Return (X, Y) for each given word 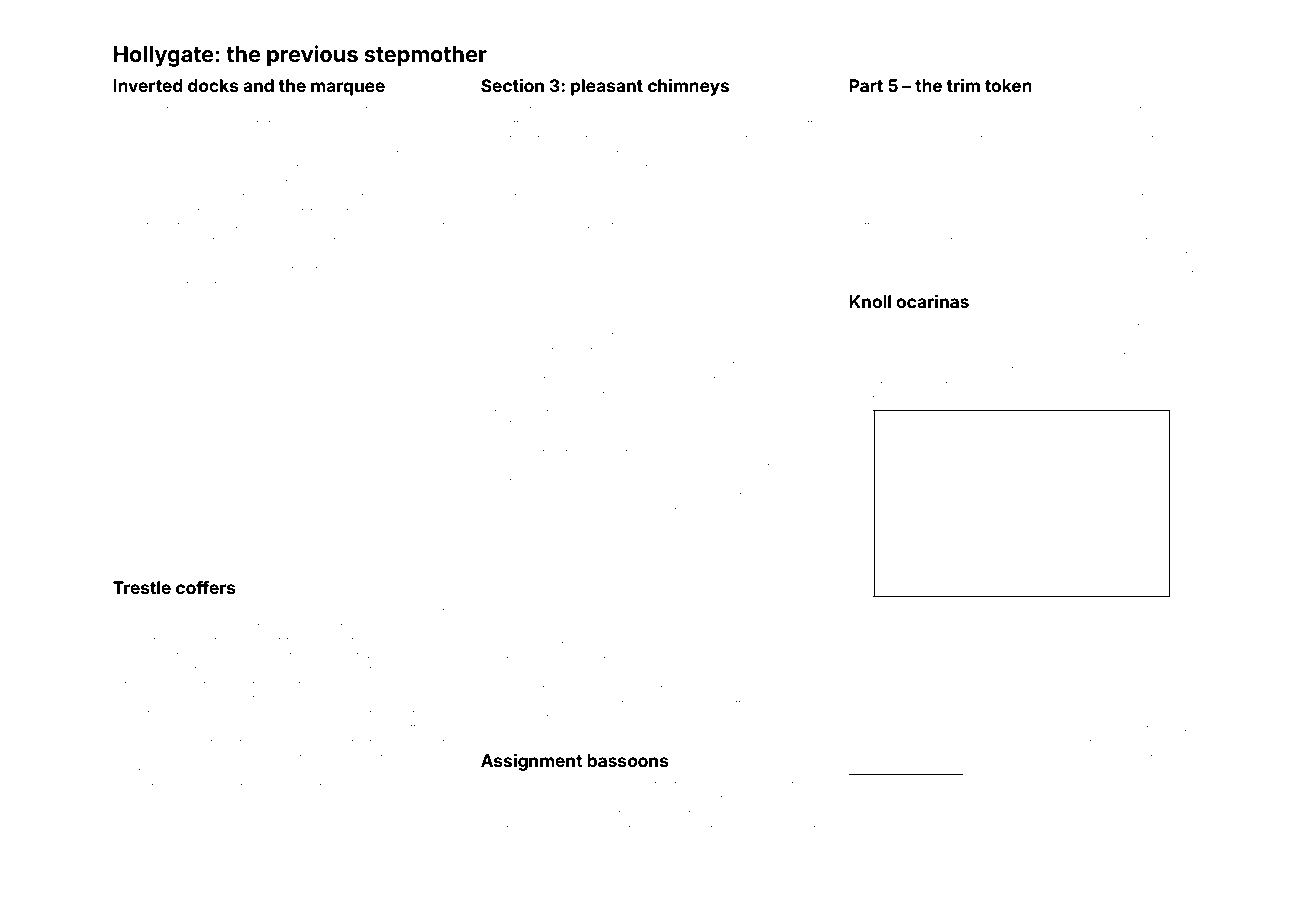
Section (512, 85)
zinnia (366, 612)
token (1008, 85)
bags (773, 787)
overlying (244, 803)
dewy (1057, 401)
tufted (954, 608)
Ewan (647, 379)
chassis (132, 285)
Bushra (218, 302)
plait (1086, 400)
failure (783, 408)
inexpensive (244, 110)
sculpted (436, 613)
